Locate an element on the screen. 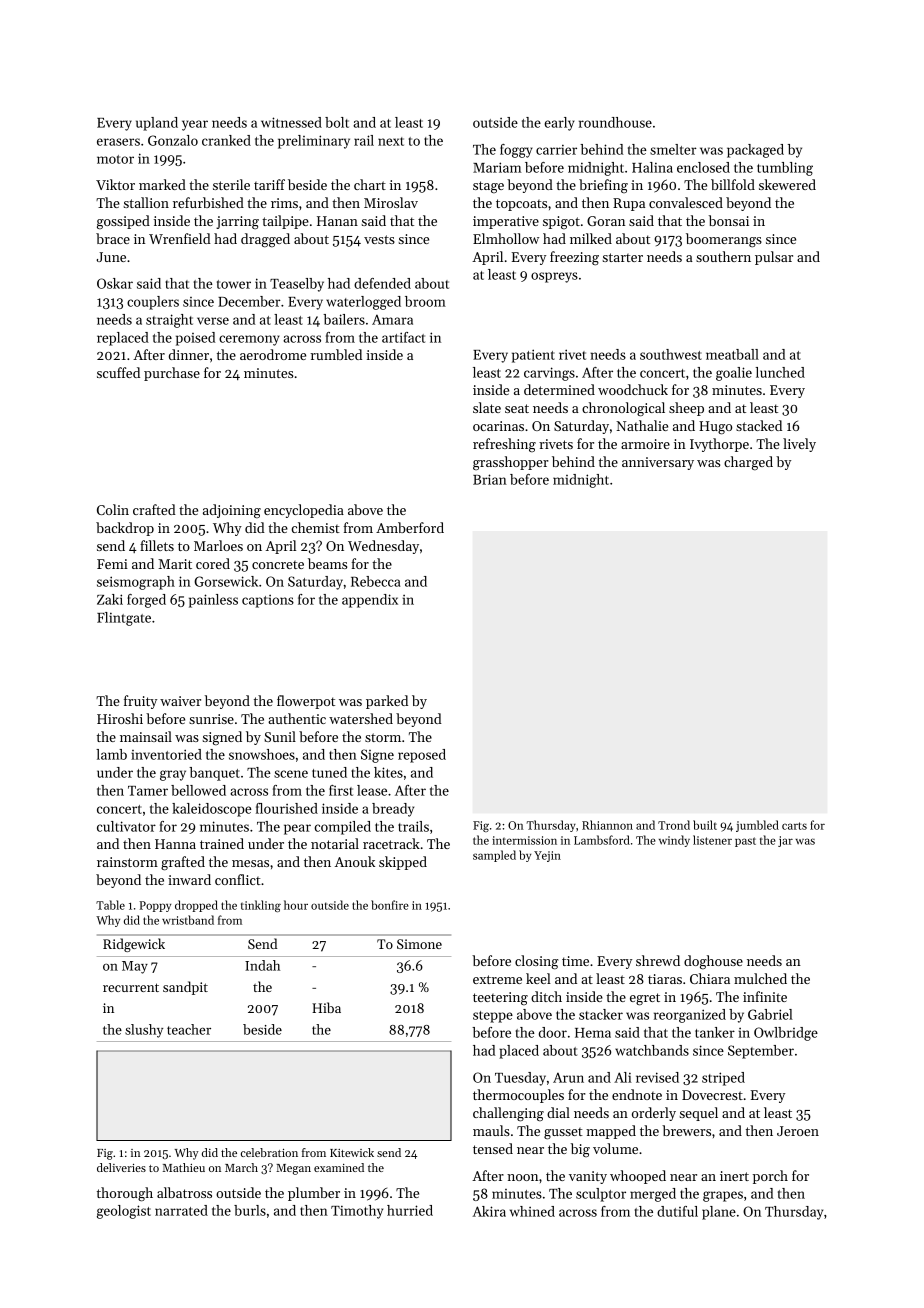 This screenshot has height=1308, width=924. December is located at coordinates (249, 301).
